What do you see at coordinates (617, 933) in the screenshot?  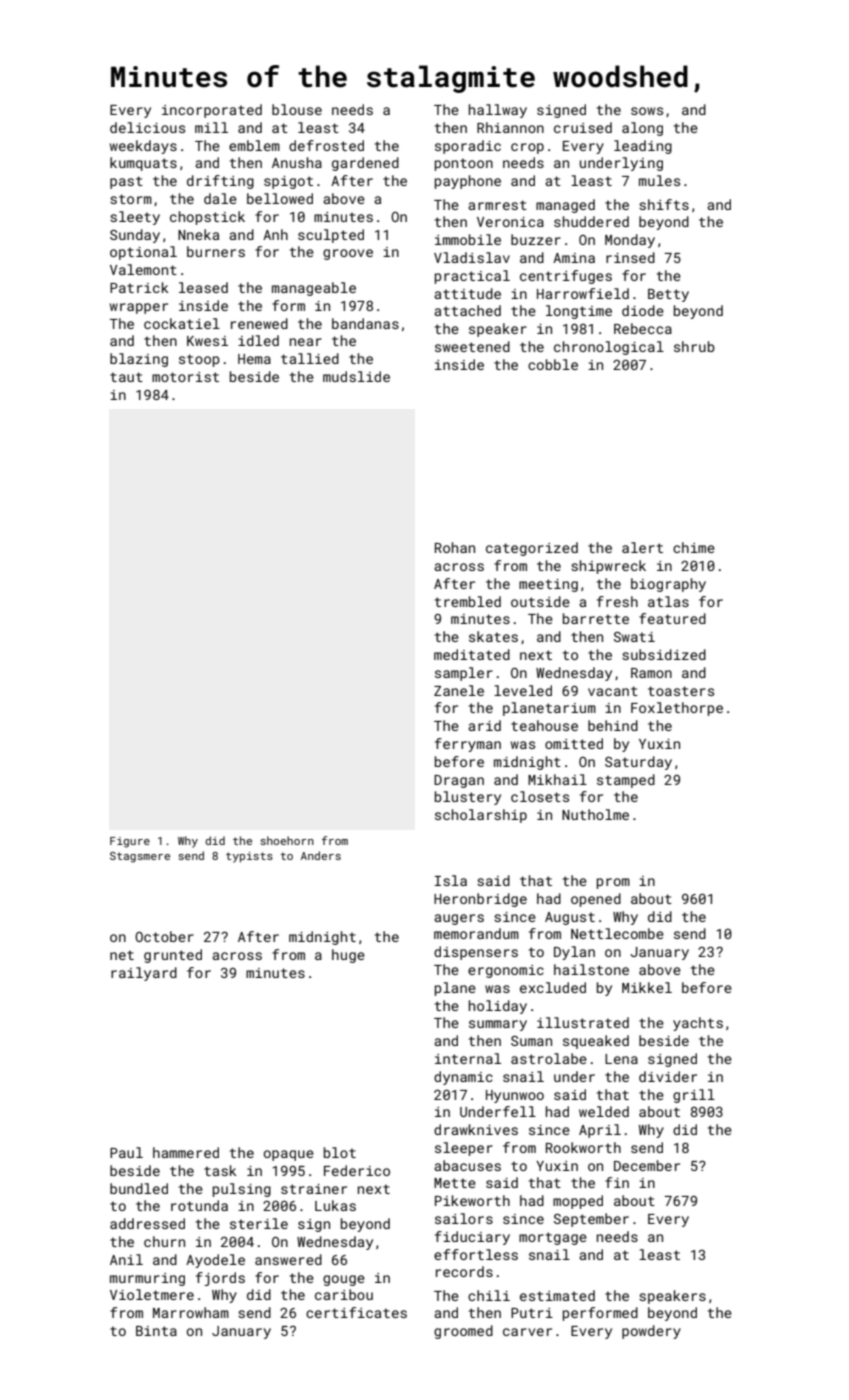 I see `Nettlecombe` at bounding box center [617, 933].
